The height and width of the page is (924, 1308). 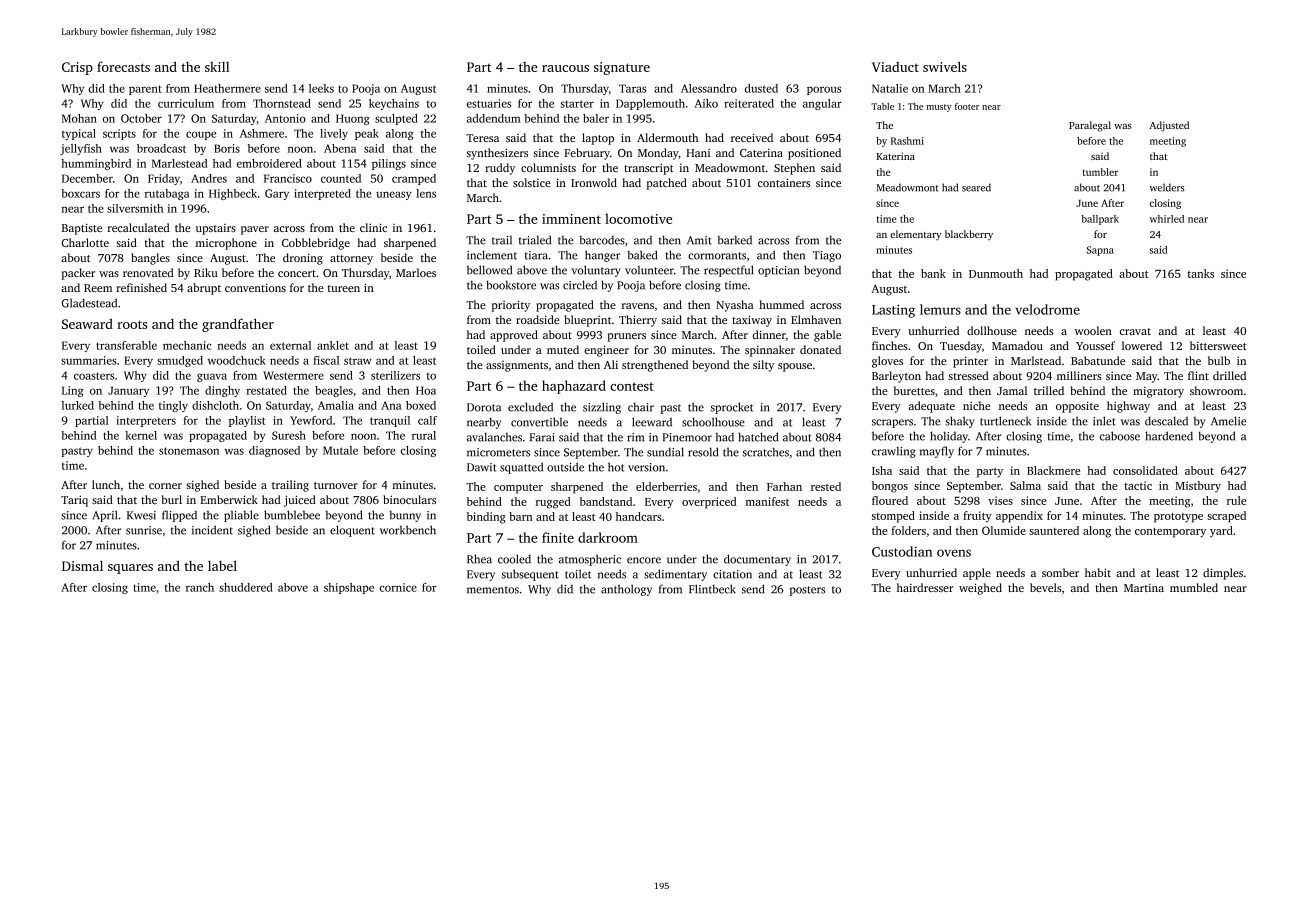 I want to click on lurked, so click(x=78, y=405).
